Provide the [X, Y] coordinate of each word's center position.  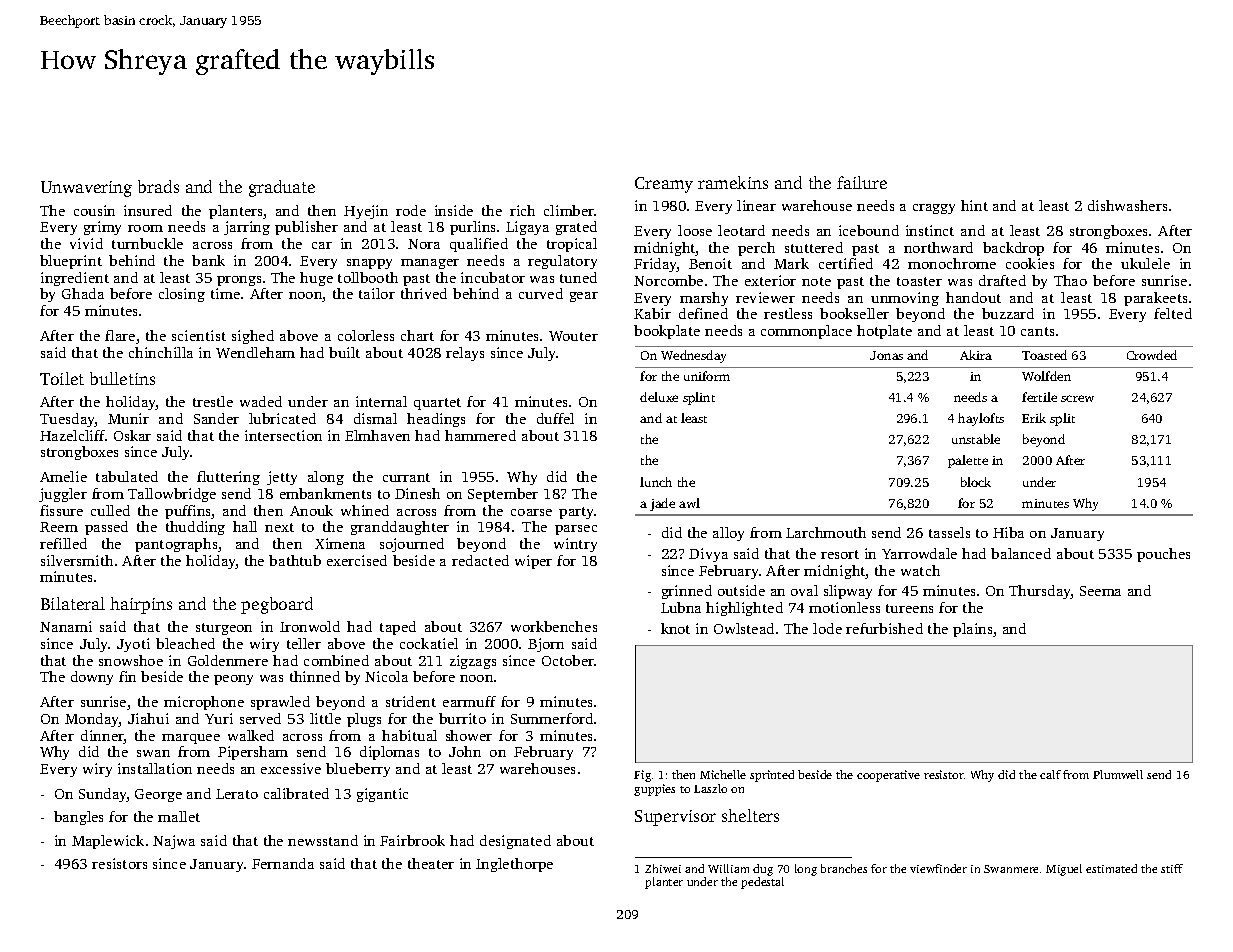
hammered [480, 435]
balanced [1021, 553]
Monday [92, 720]
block [976, 482]
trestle [213, 401]
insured [148, 210]
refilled [63, 543]
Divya [708, 555]
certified [846, 263]
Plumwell [1118, 774]
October [568, 660]
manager [430, 264]
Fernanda [283, 863]
